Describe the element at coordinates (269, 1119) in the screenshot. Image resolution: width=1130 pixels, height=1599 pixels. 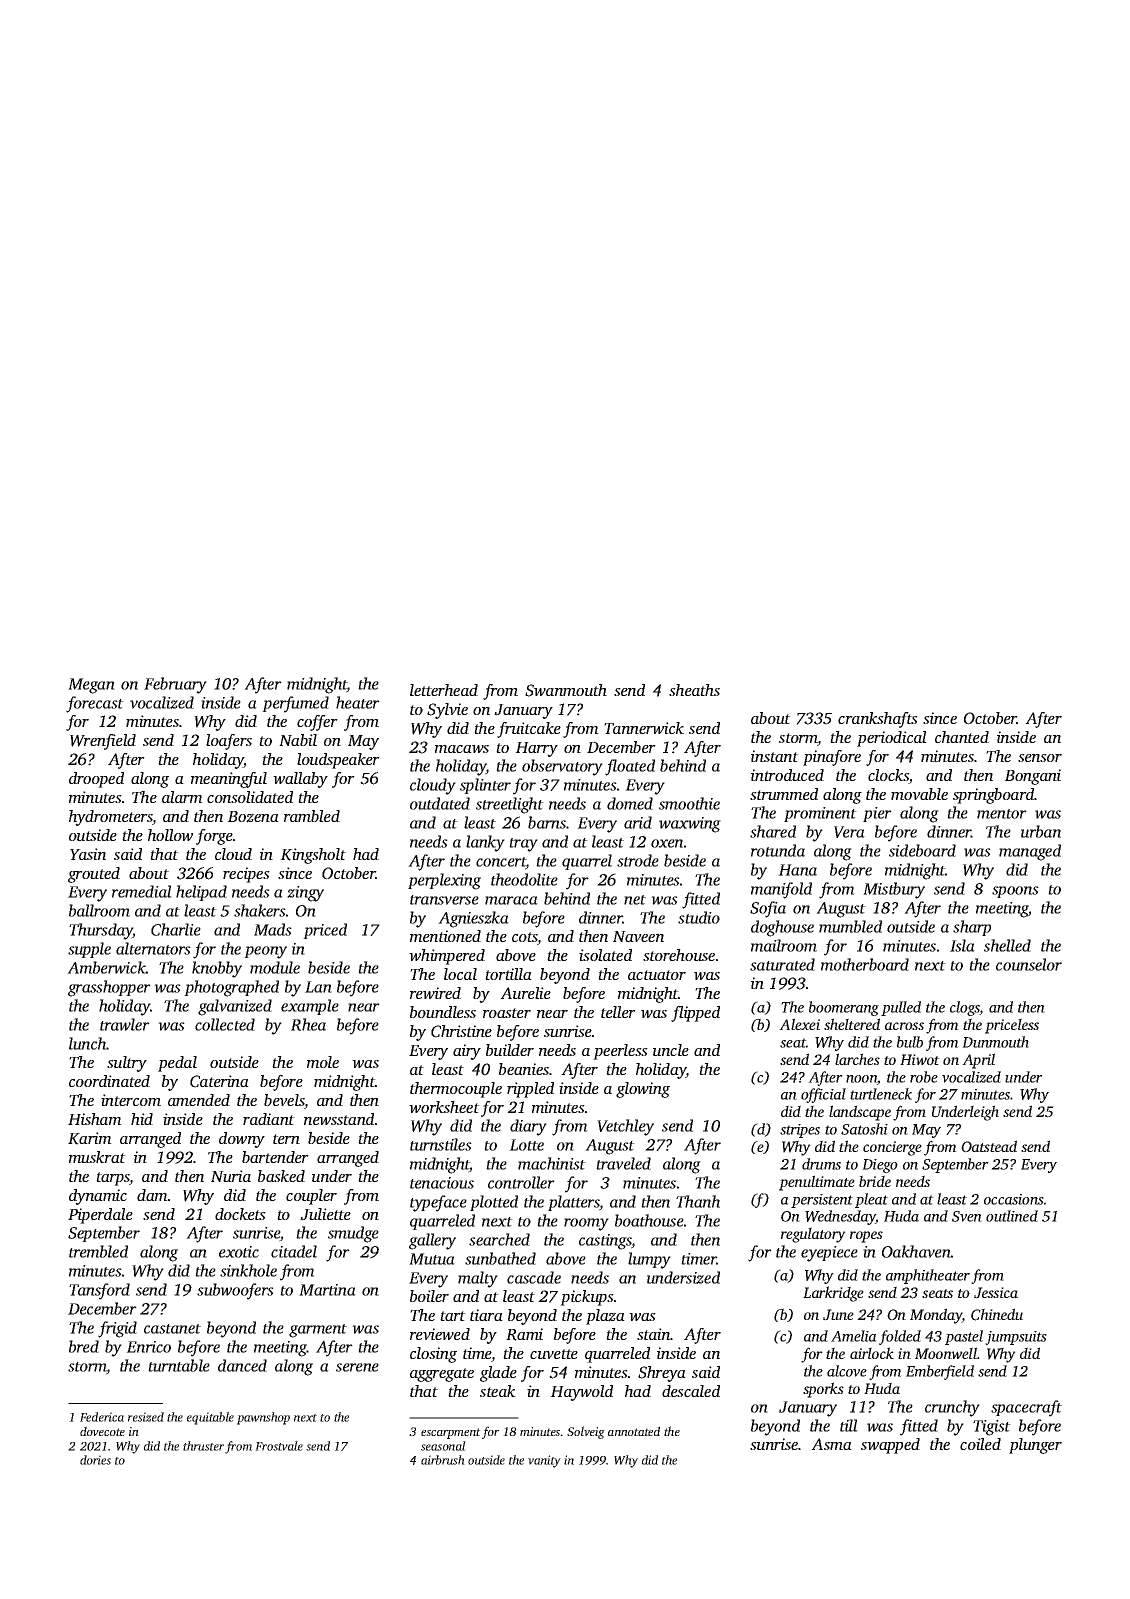
I see `radiant` at that location.
